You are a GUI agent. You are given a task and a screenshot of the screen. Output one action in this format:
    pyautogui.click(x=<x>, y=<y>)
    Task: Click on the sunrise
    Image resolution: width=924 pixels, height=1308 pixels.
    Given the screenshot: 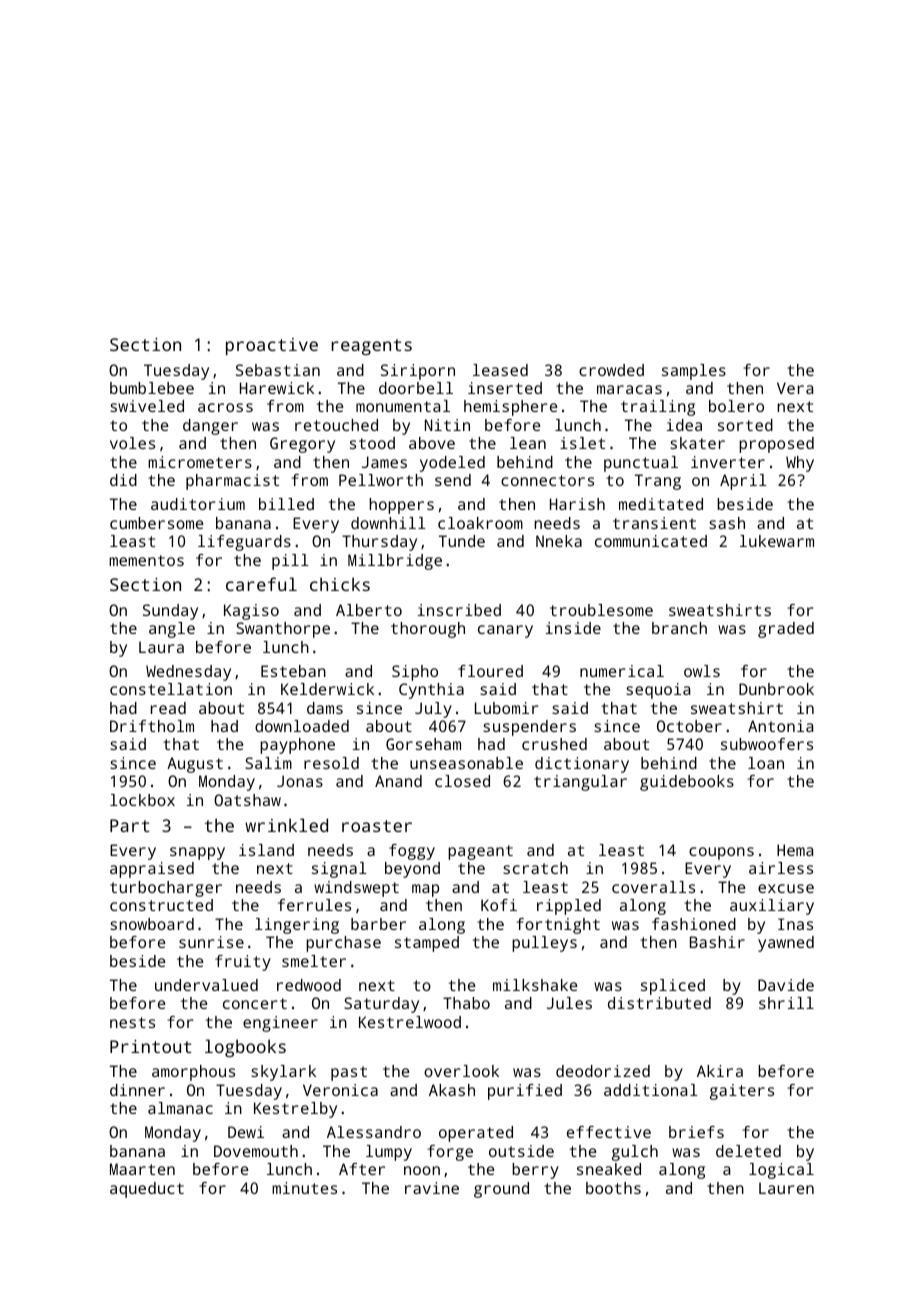 What is the action you would take?
    pyautogui.click(x=211, y=942)
